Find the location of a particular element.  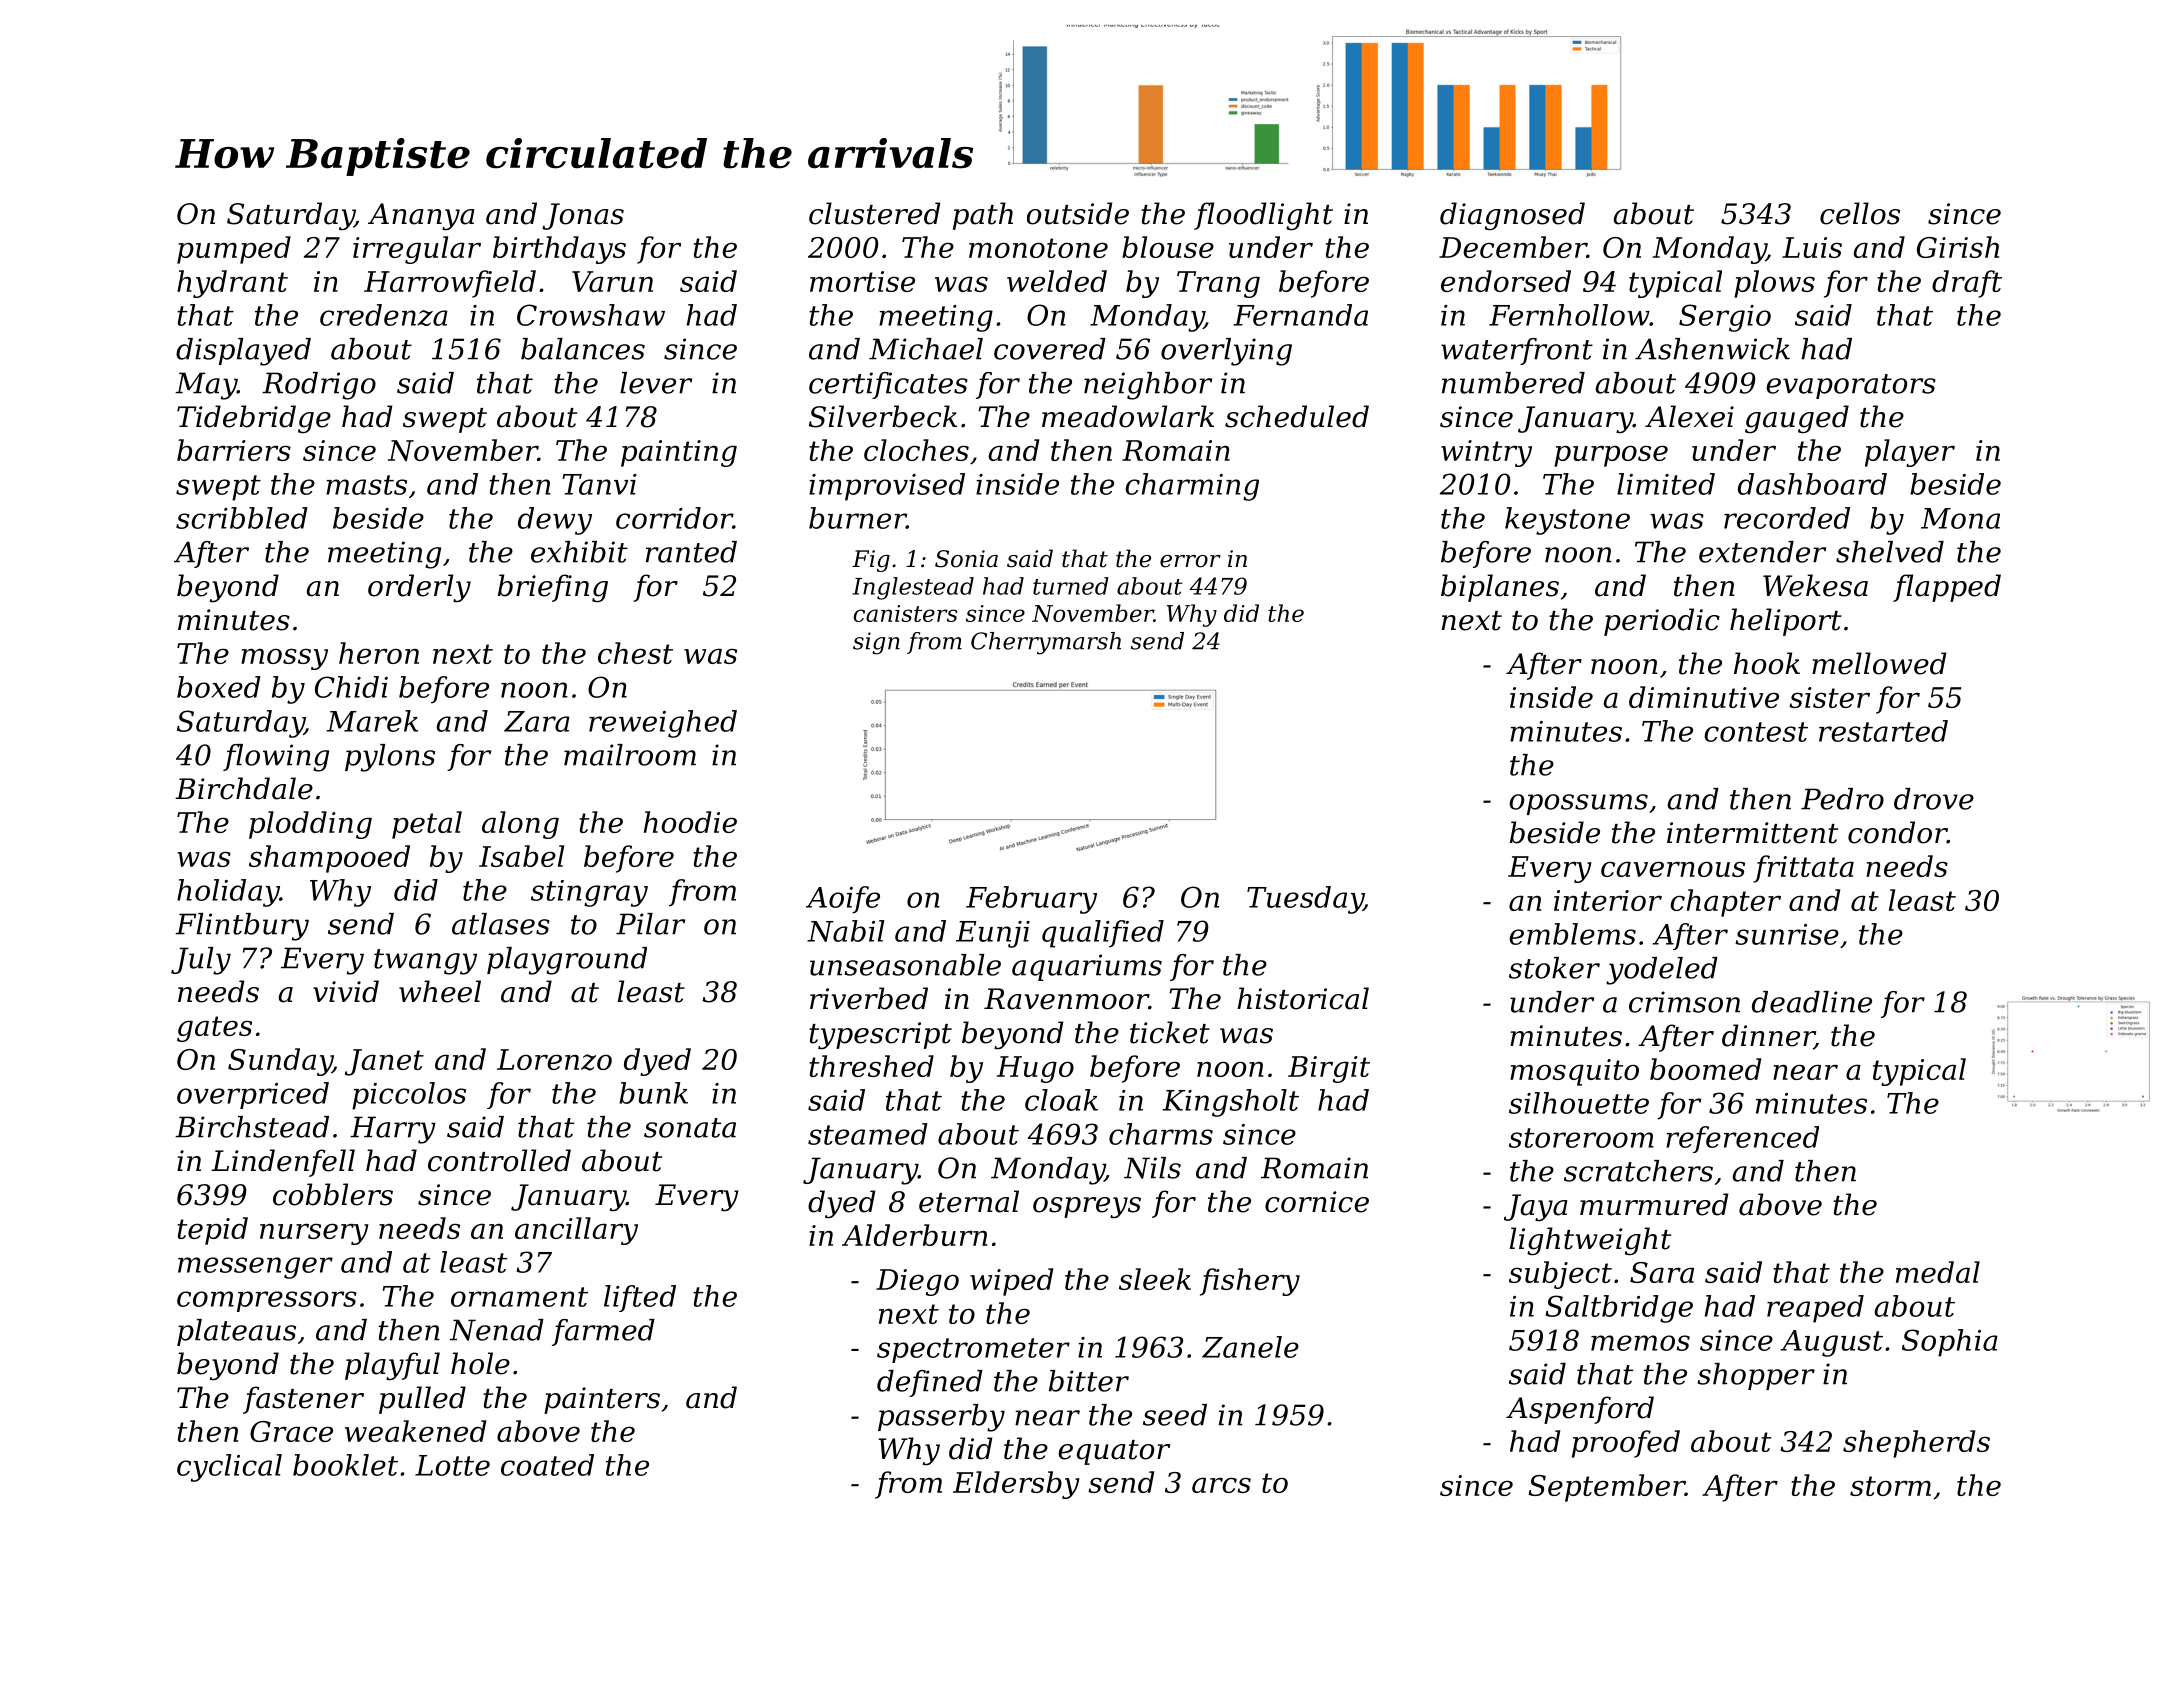

diminutive is located at coordinates (1704, 697).
